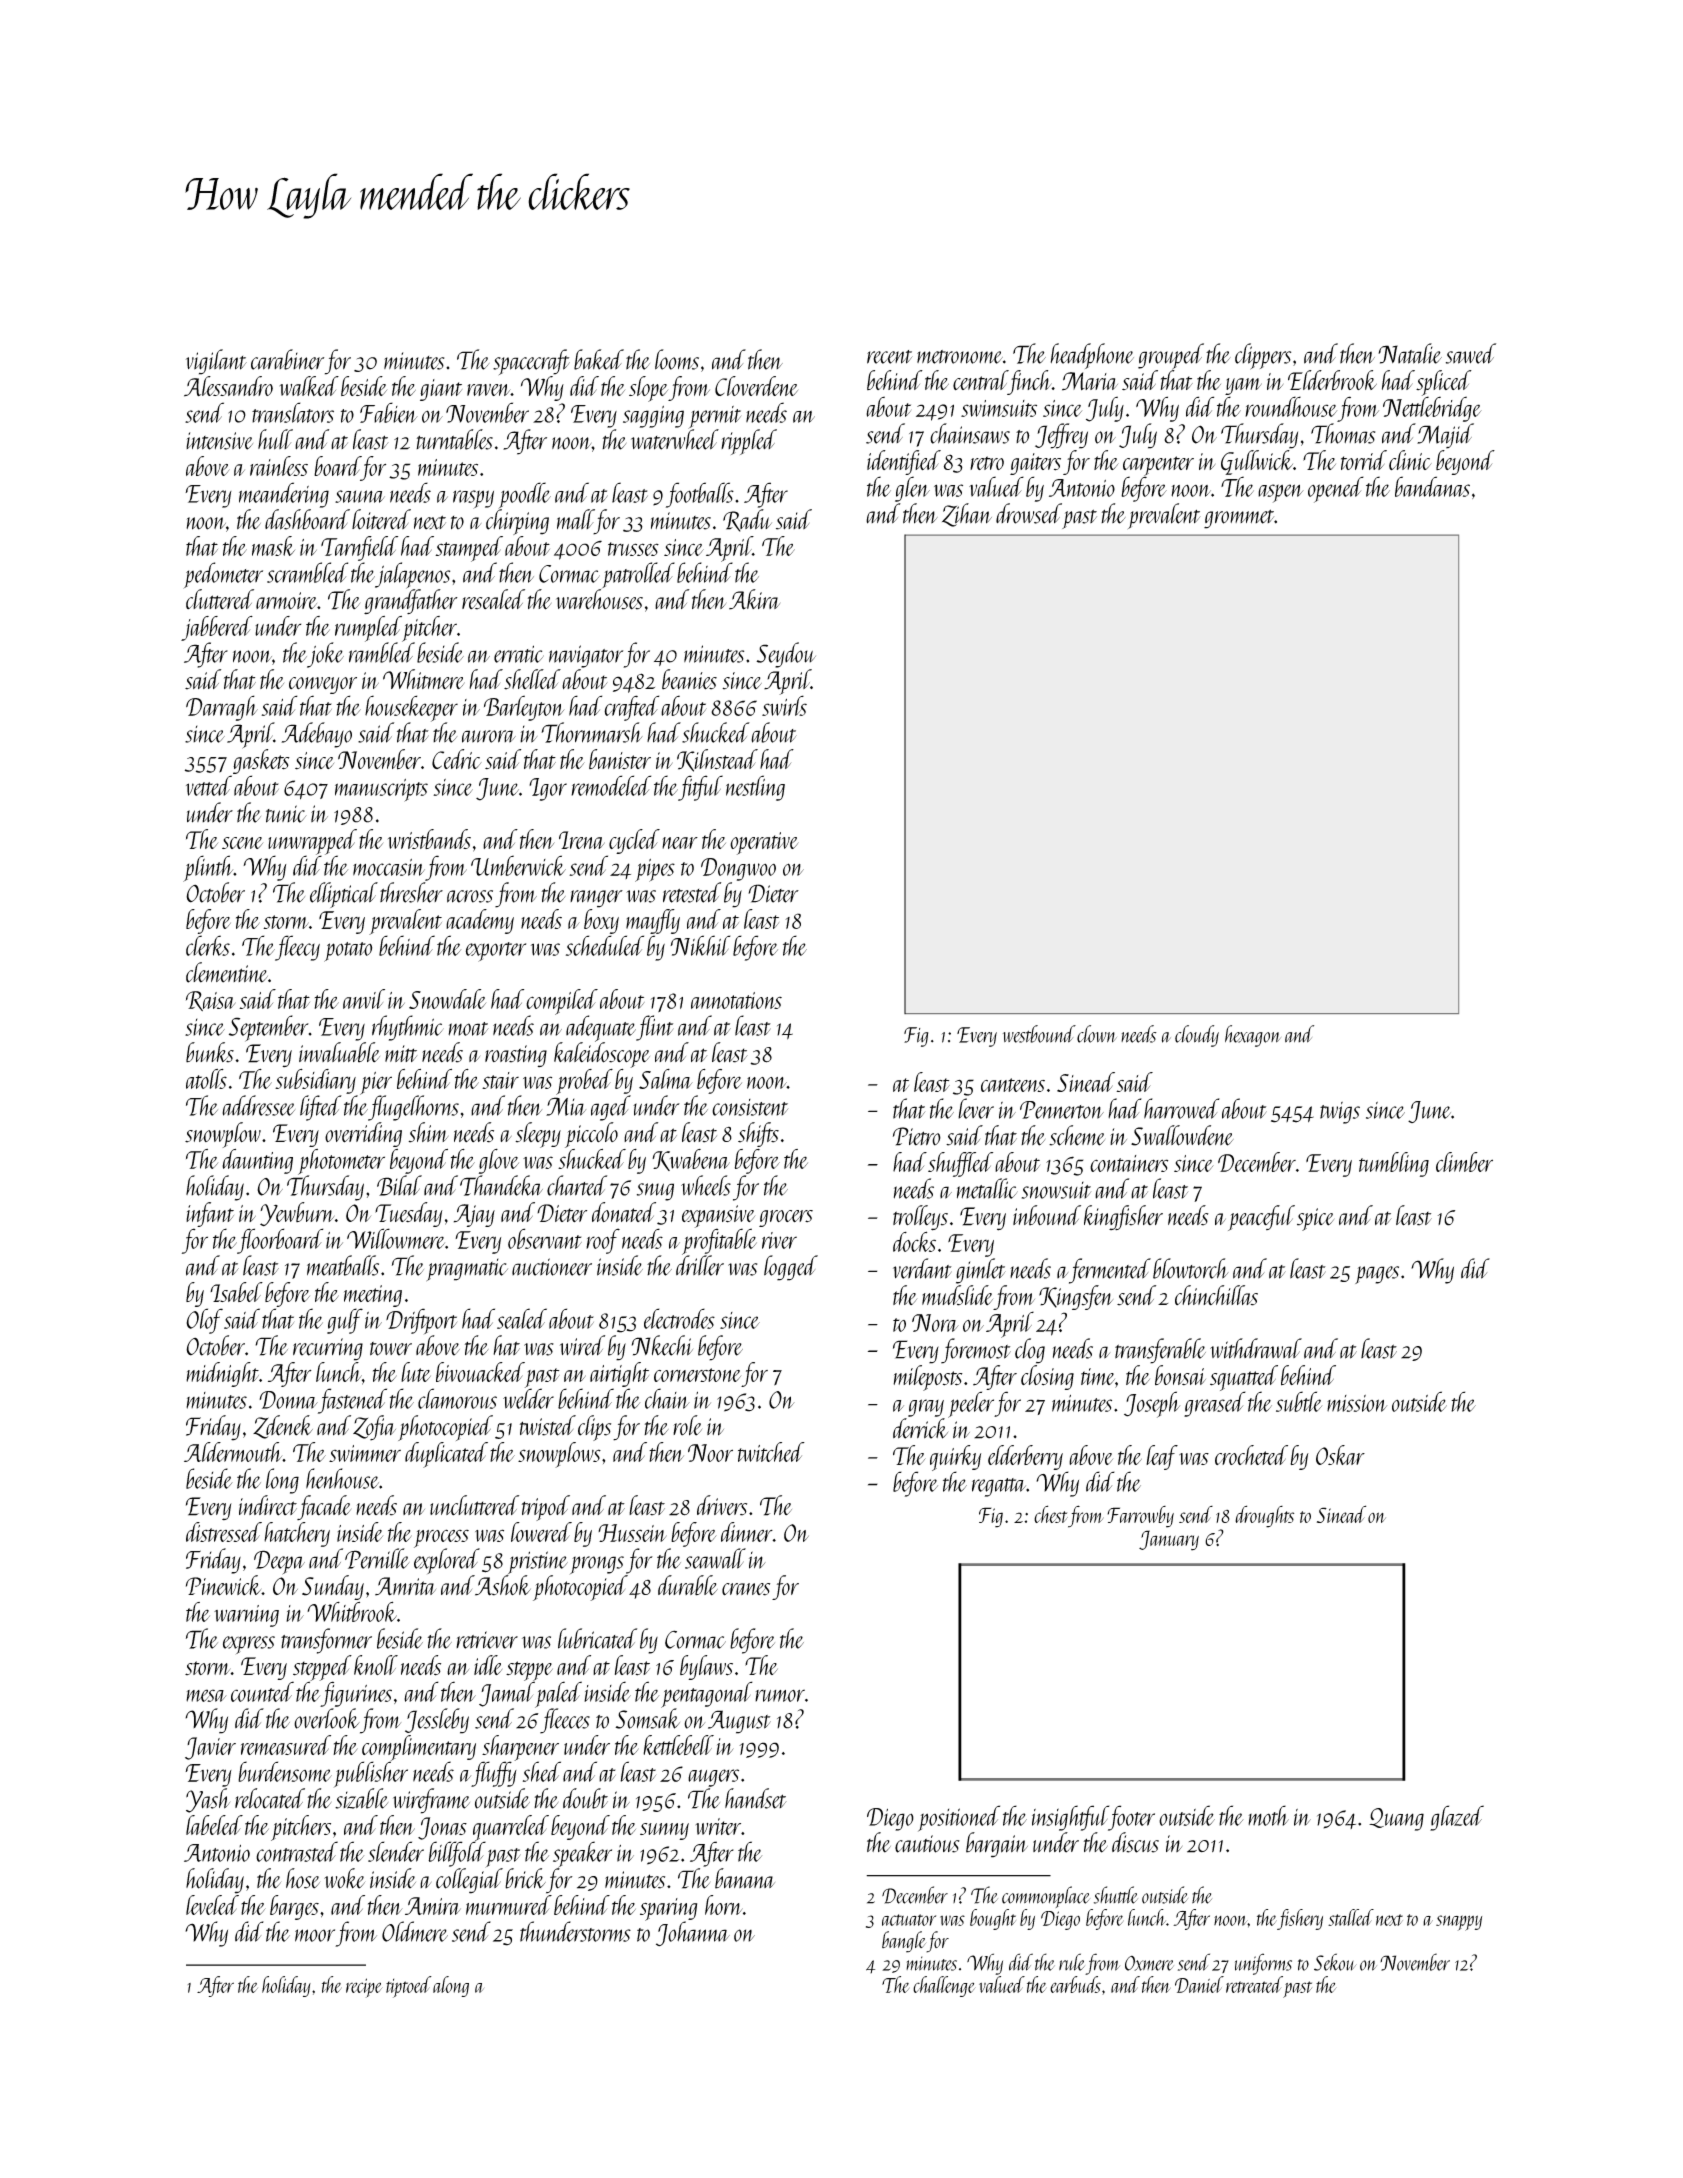  What do you see at coordinates (1377, 1275) in the screenshot?
I see `pages` at bounding box center [1377, 1275].
